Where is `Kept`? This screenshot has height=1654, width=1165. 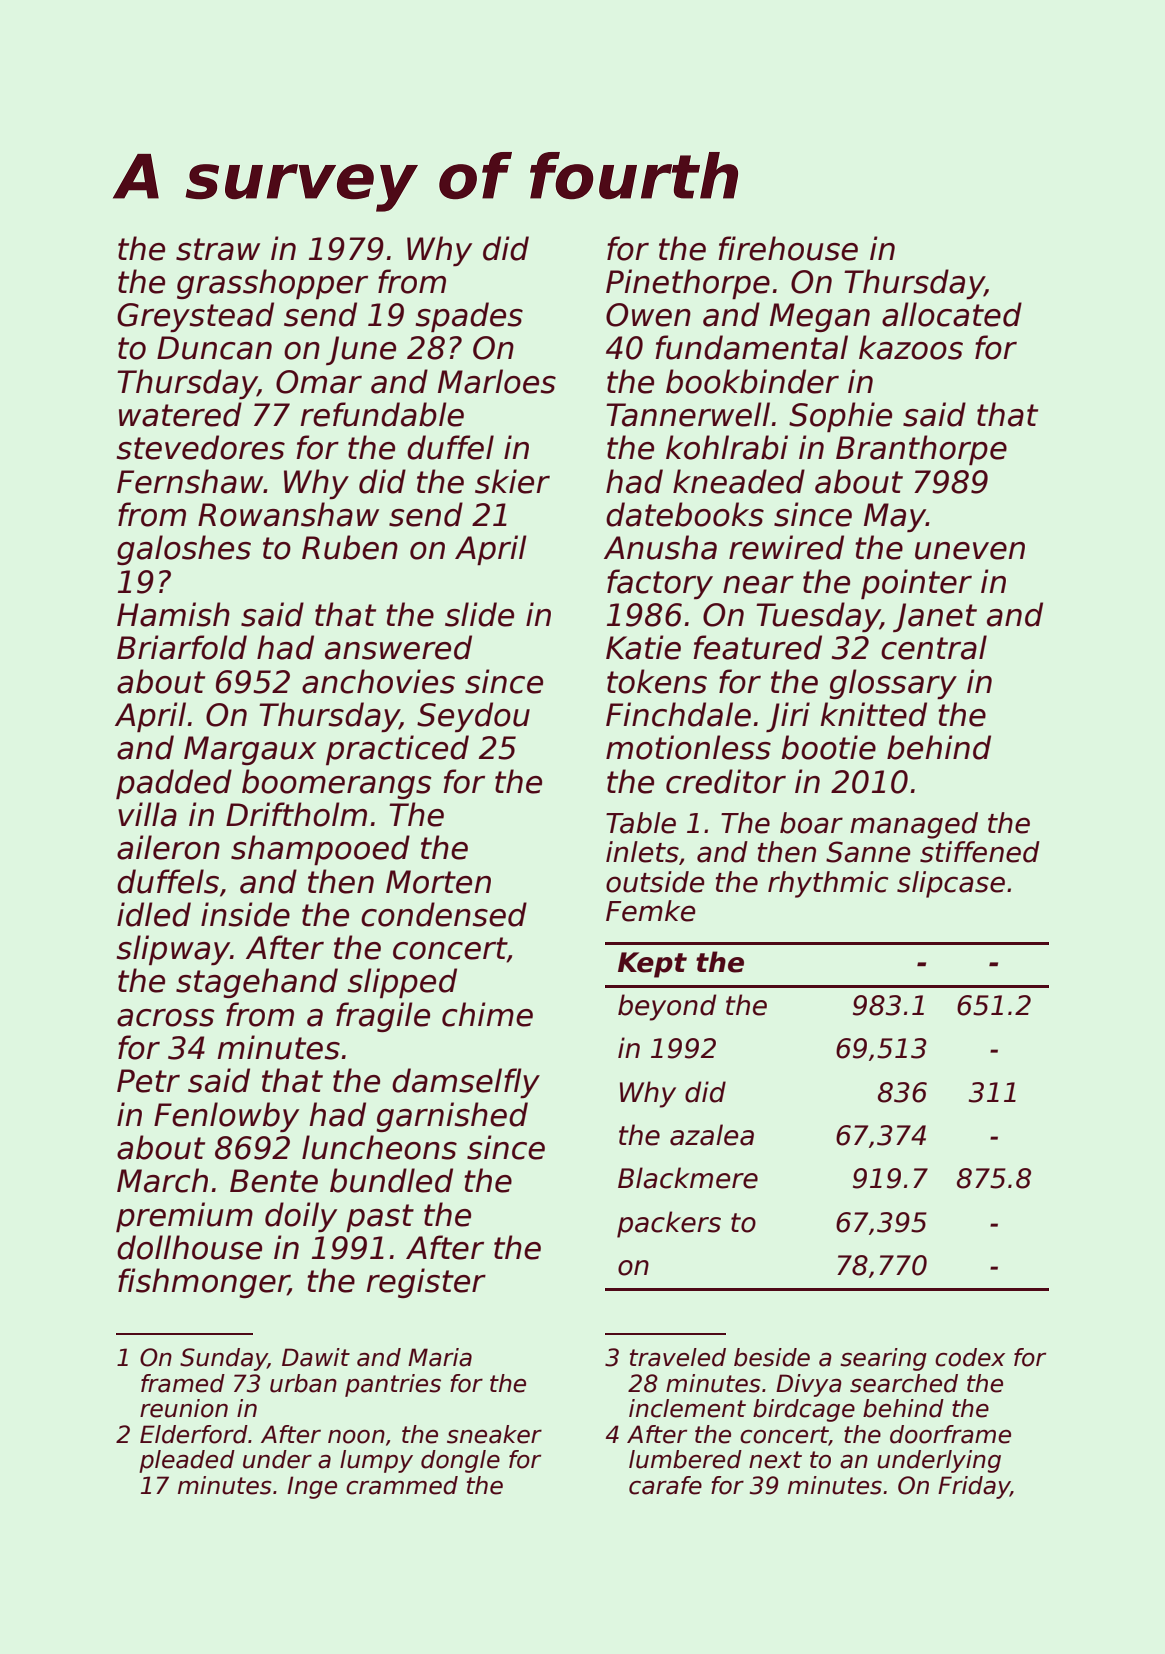
Kept is located at coordinates (652, 965).
